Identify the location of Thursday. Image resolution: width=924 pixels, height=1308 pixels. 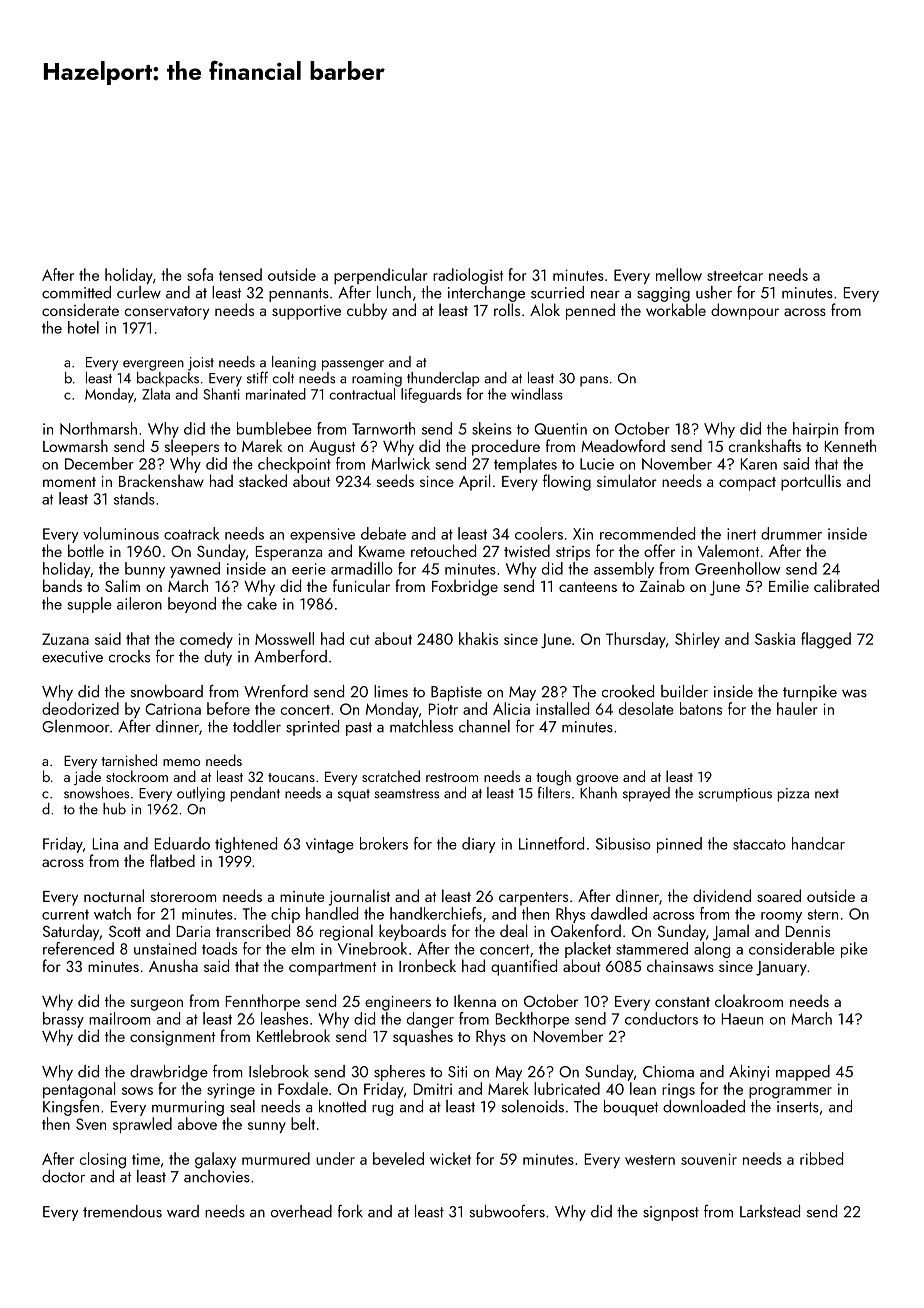
(636, 640).
